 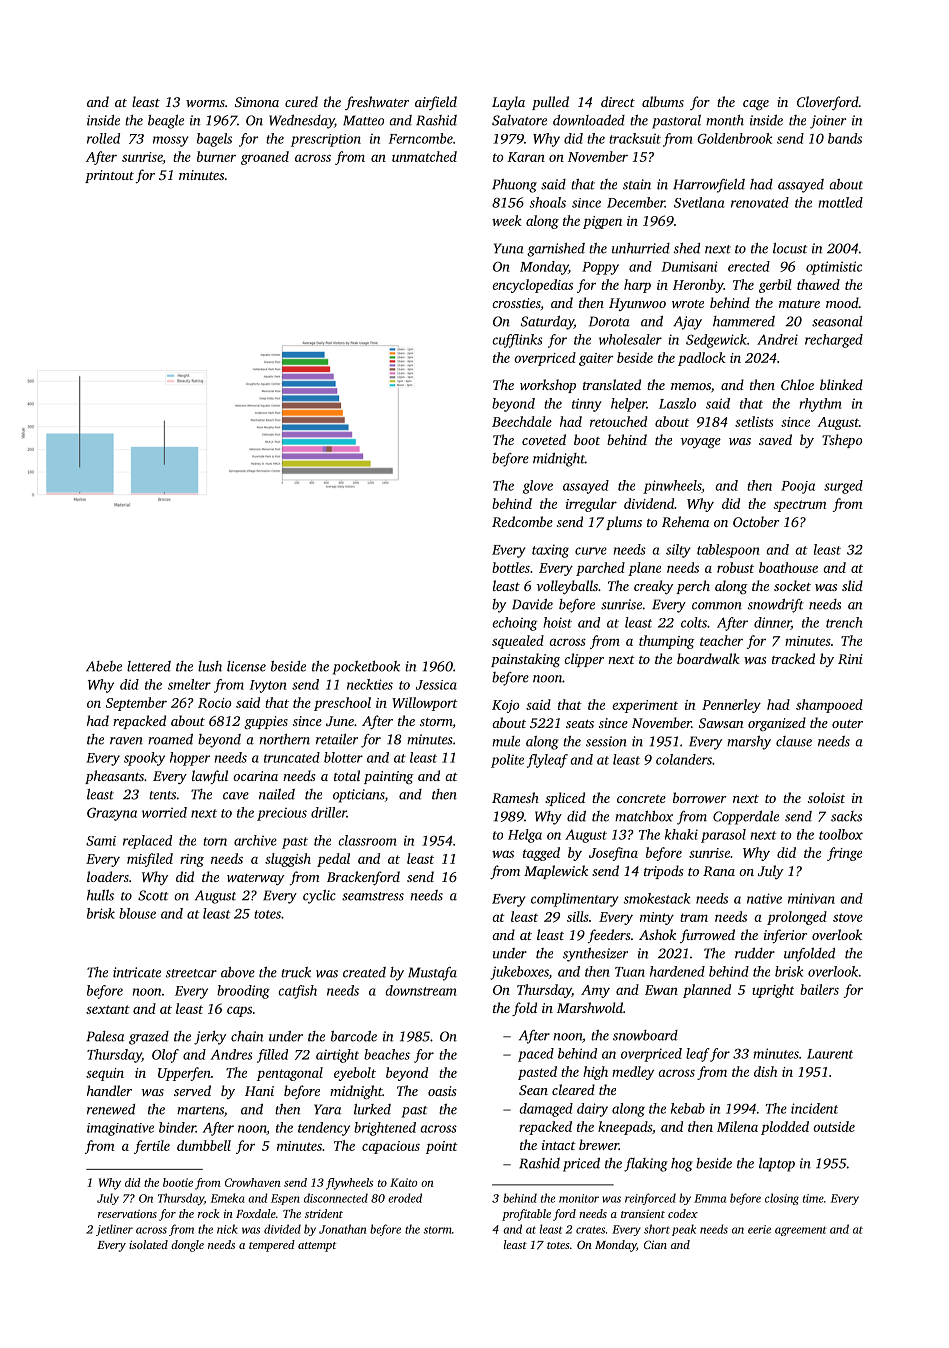 I want to click on jetliner, so click(x=114, y=1230).
